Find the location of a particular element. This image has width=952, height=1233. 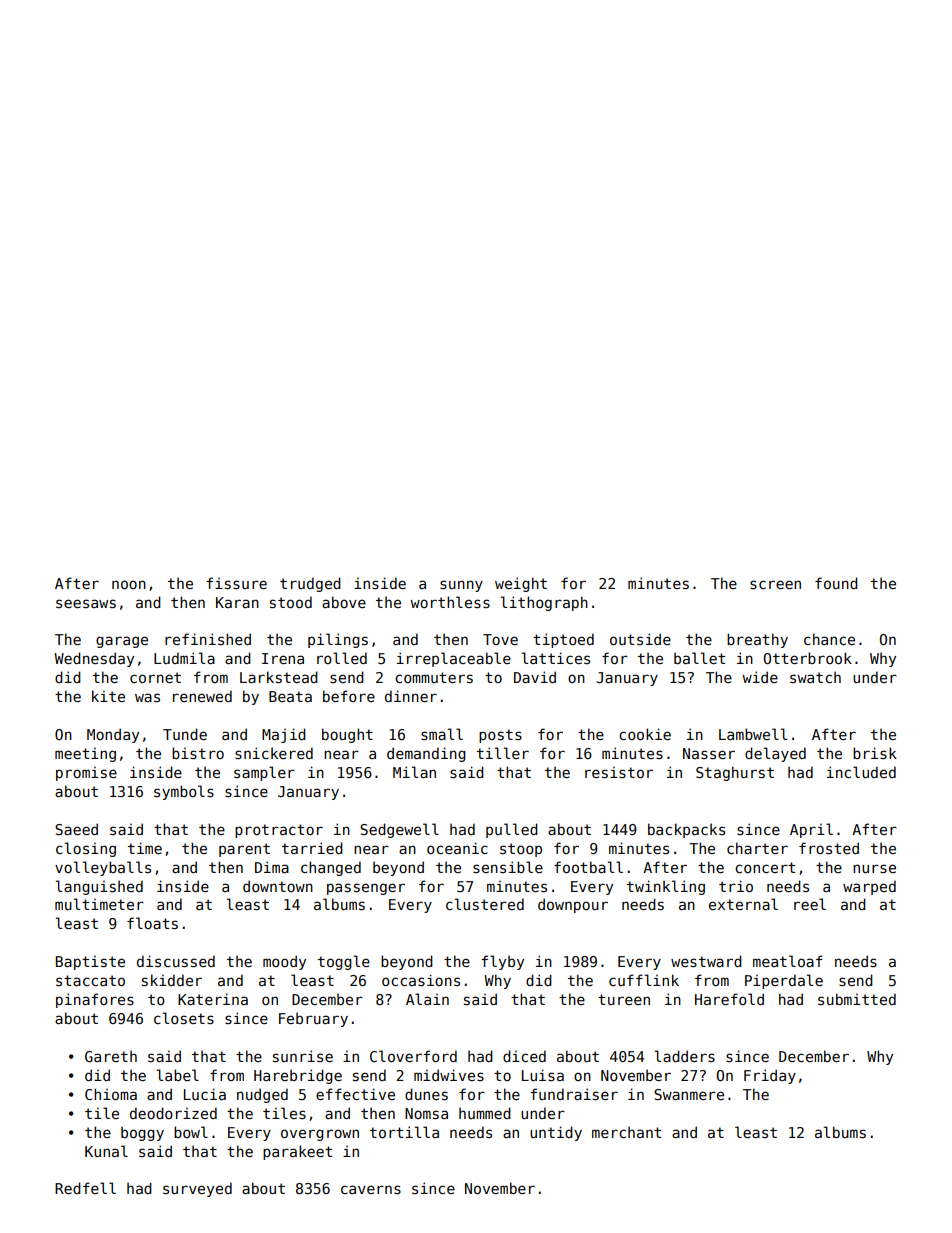

warped is located at coordinates (869, 887).
